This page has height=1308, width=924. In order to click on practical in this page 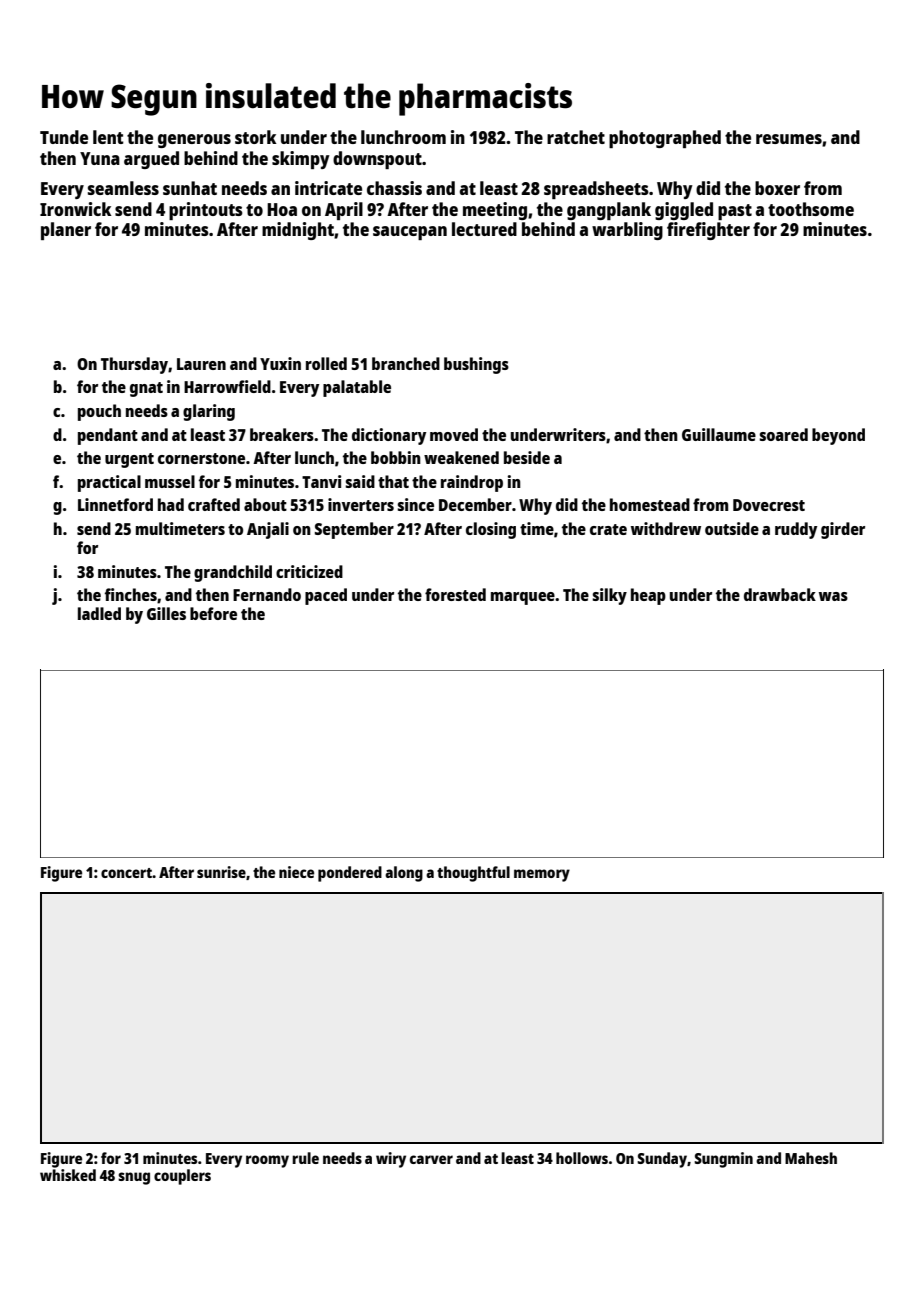, I will do `click(109, 483)`.
